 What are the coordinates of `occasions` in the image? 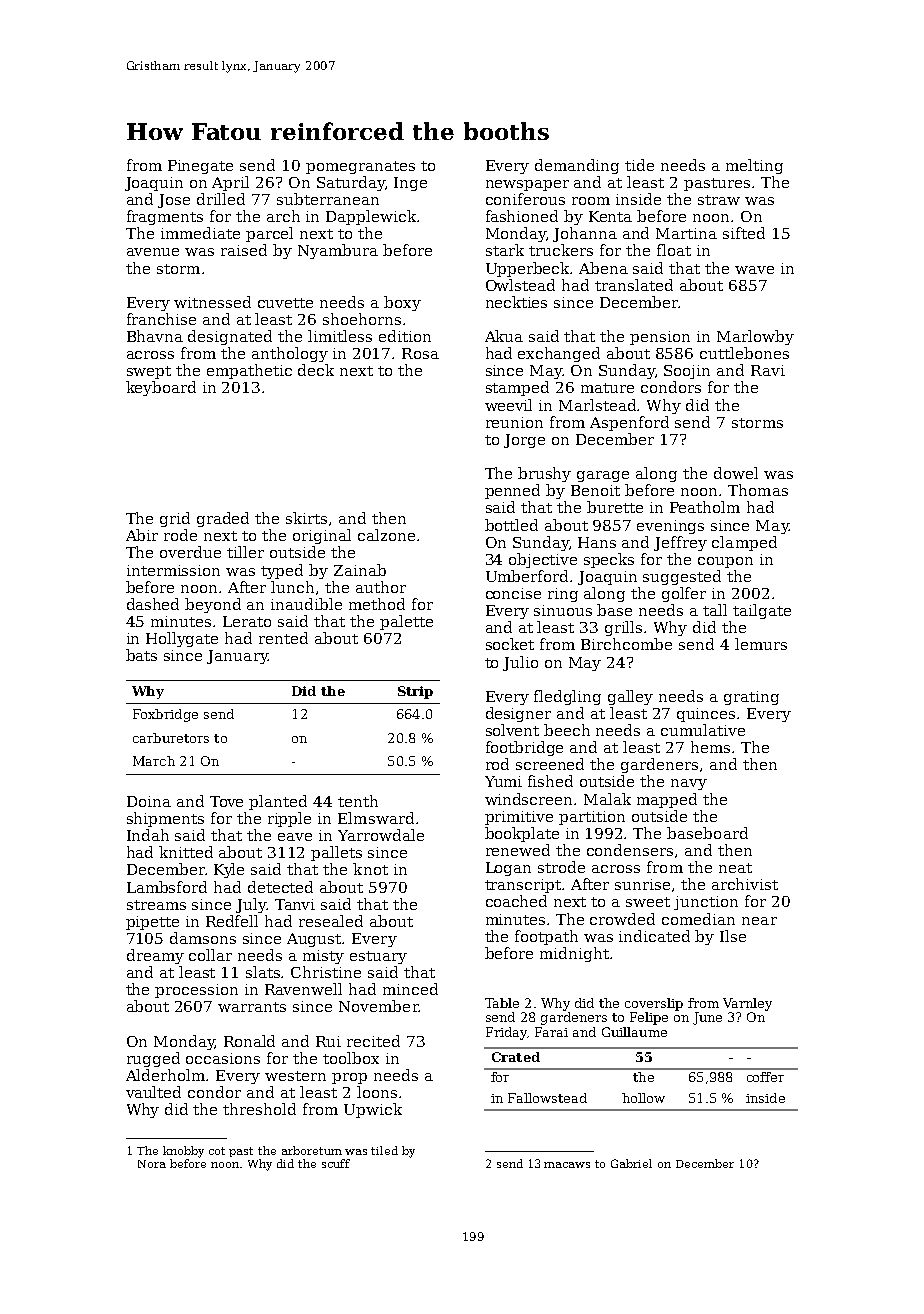 It's located at (223, 1058).
